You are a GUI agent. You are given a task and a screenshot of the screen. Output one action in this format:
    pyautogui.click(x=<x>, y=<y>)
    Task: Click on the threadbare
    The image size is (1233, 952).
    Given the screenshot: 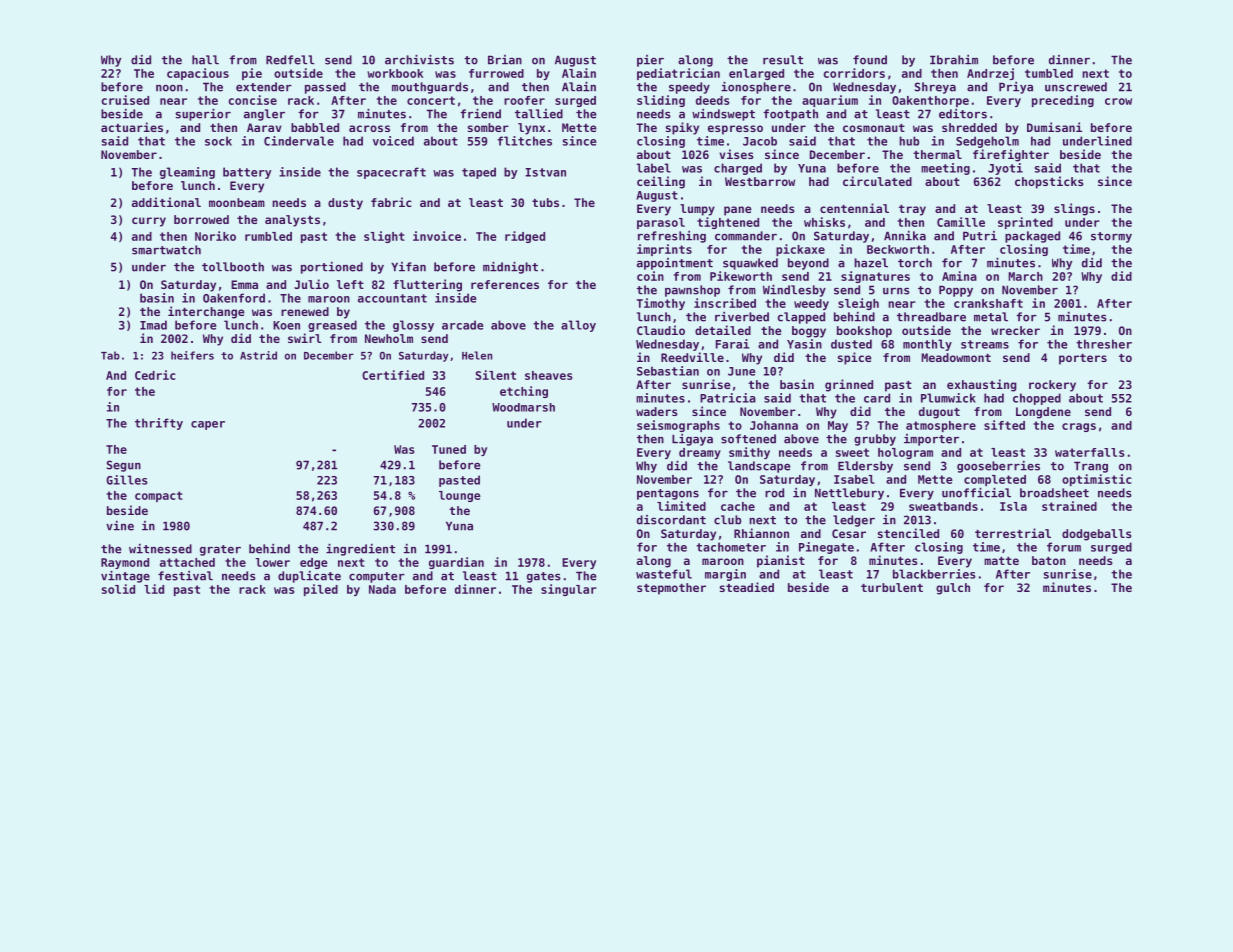 What is the action you would take?
    pyautogui.click(x=931, y=317)
